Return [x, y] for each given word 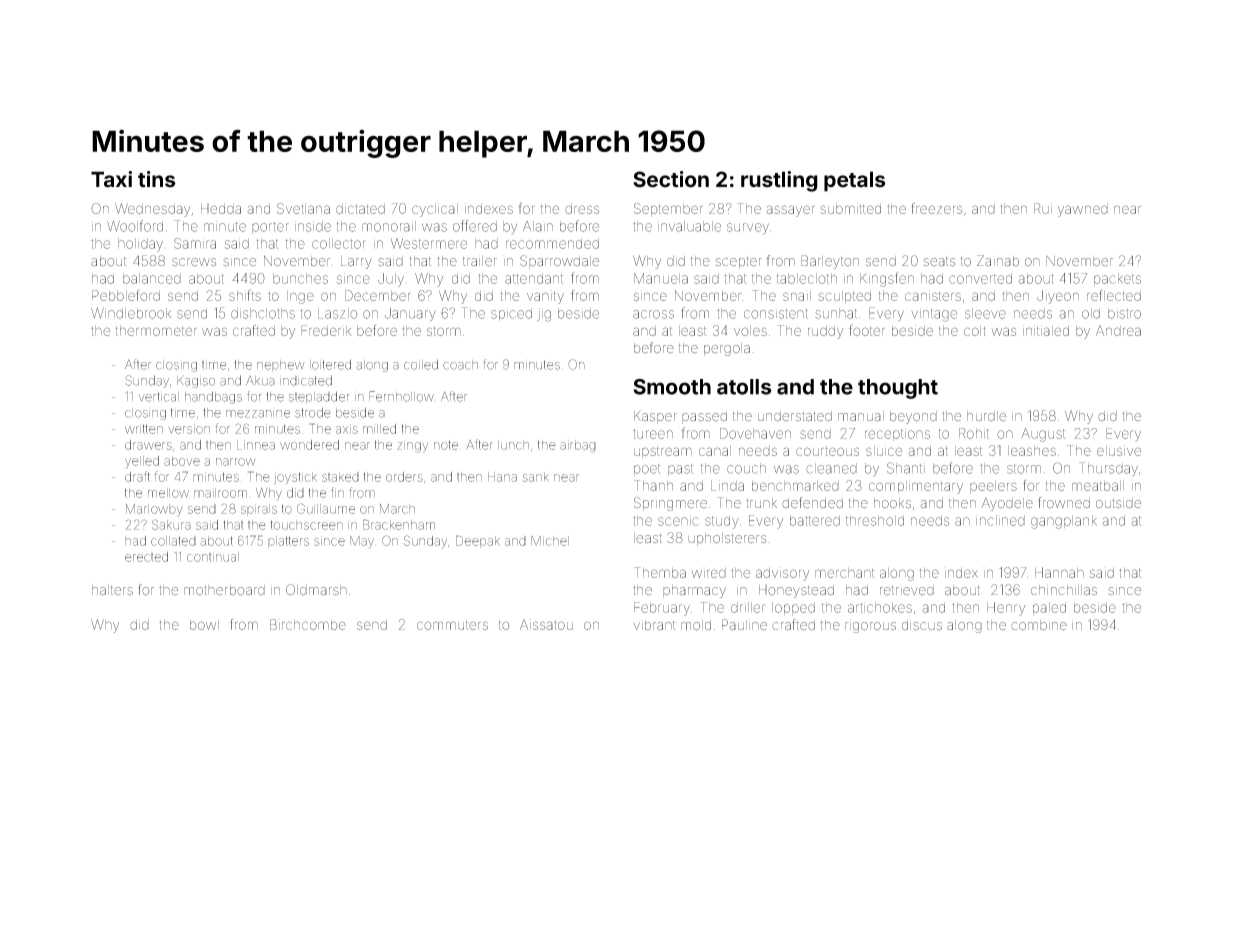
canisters [933, 295]
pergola [727, 349]
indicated [306, 380]
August [1043, 435]
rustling [779, 181]
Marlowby [154, 510]
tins [157, 179]
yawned [1083, 210]
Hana [502, 477]
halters [112, 590]
